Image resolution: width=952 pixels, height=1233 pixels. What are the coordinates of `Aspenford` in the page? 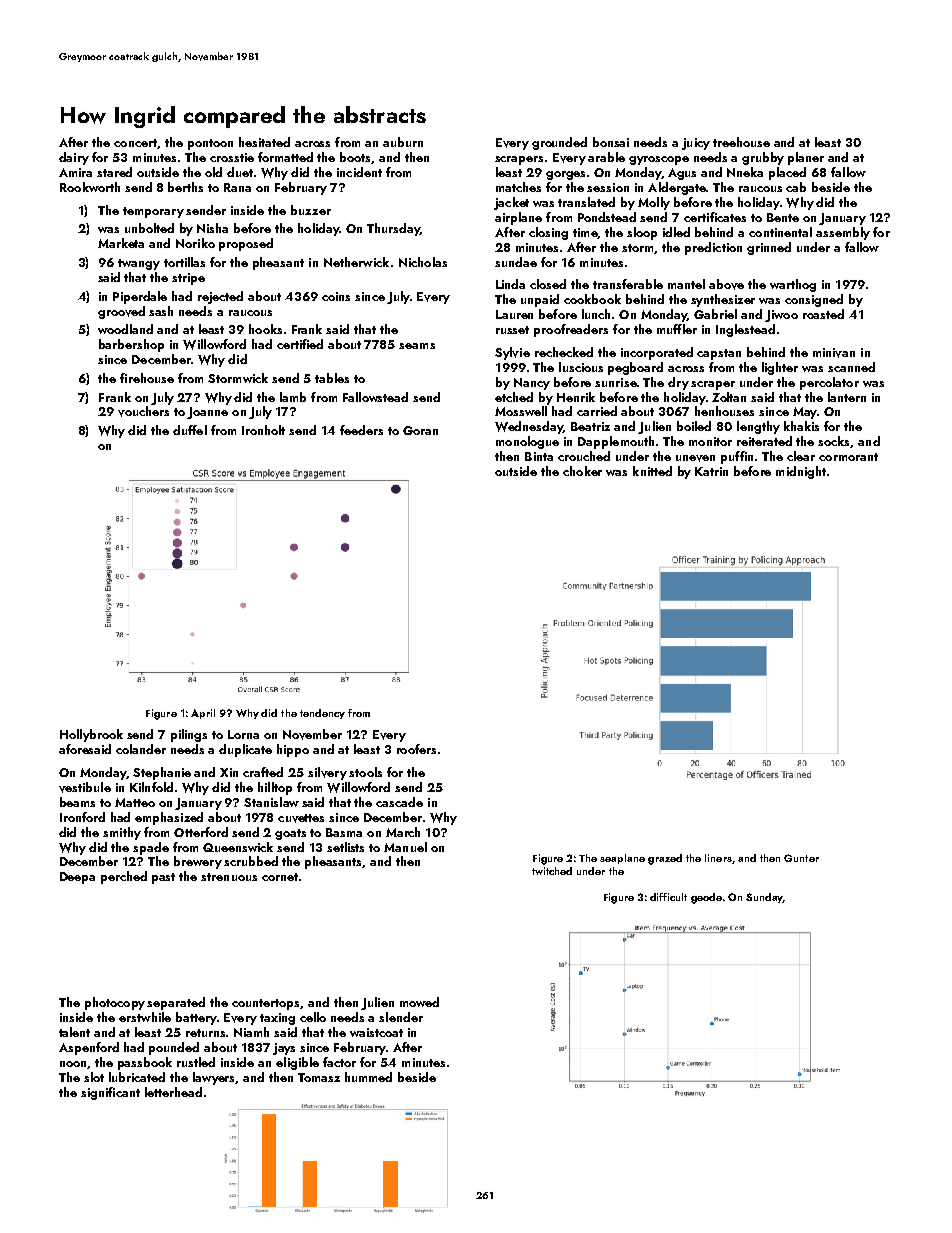 It's located at (89, 1048).
